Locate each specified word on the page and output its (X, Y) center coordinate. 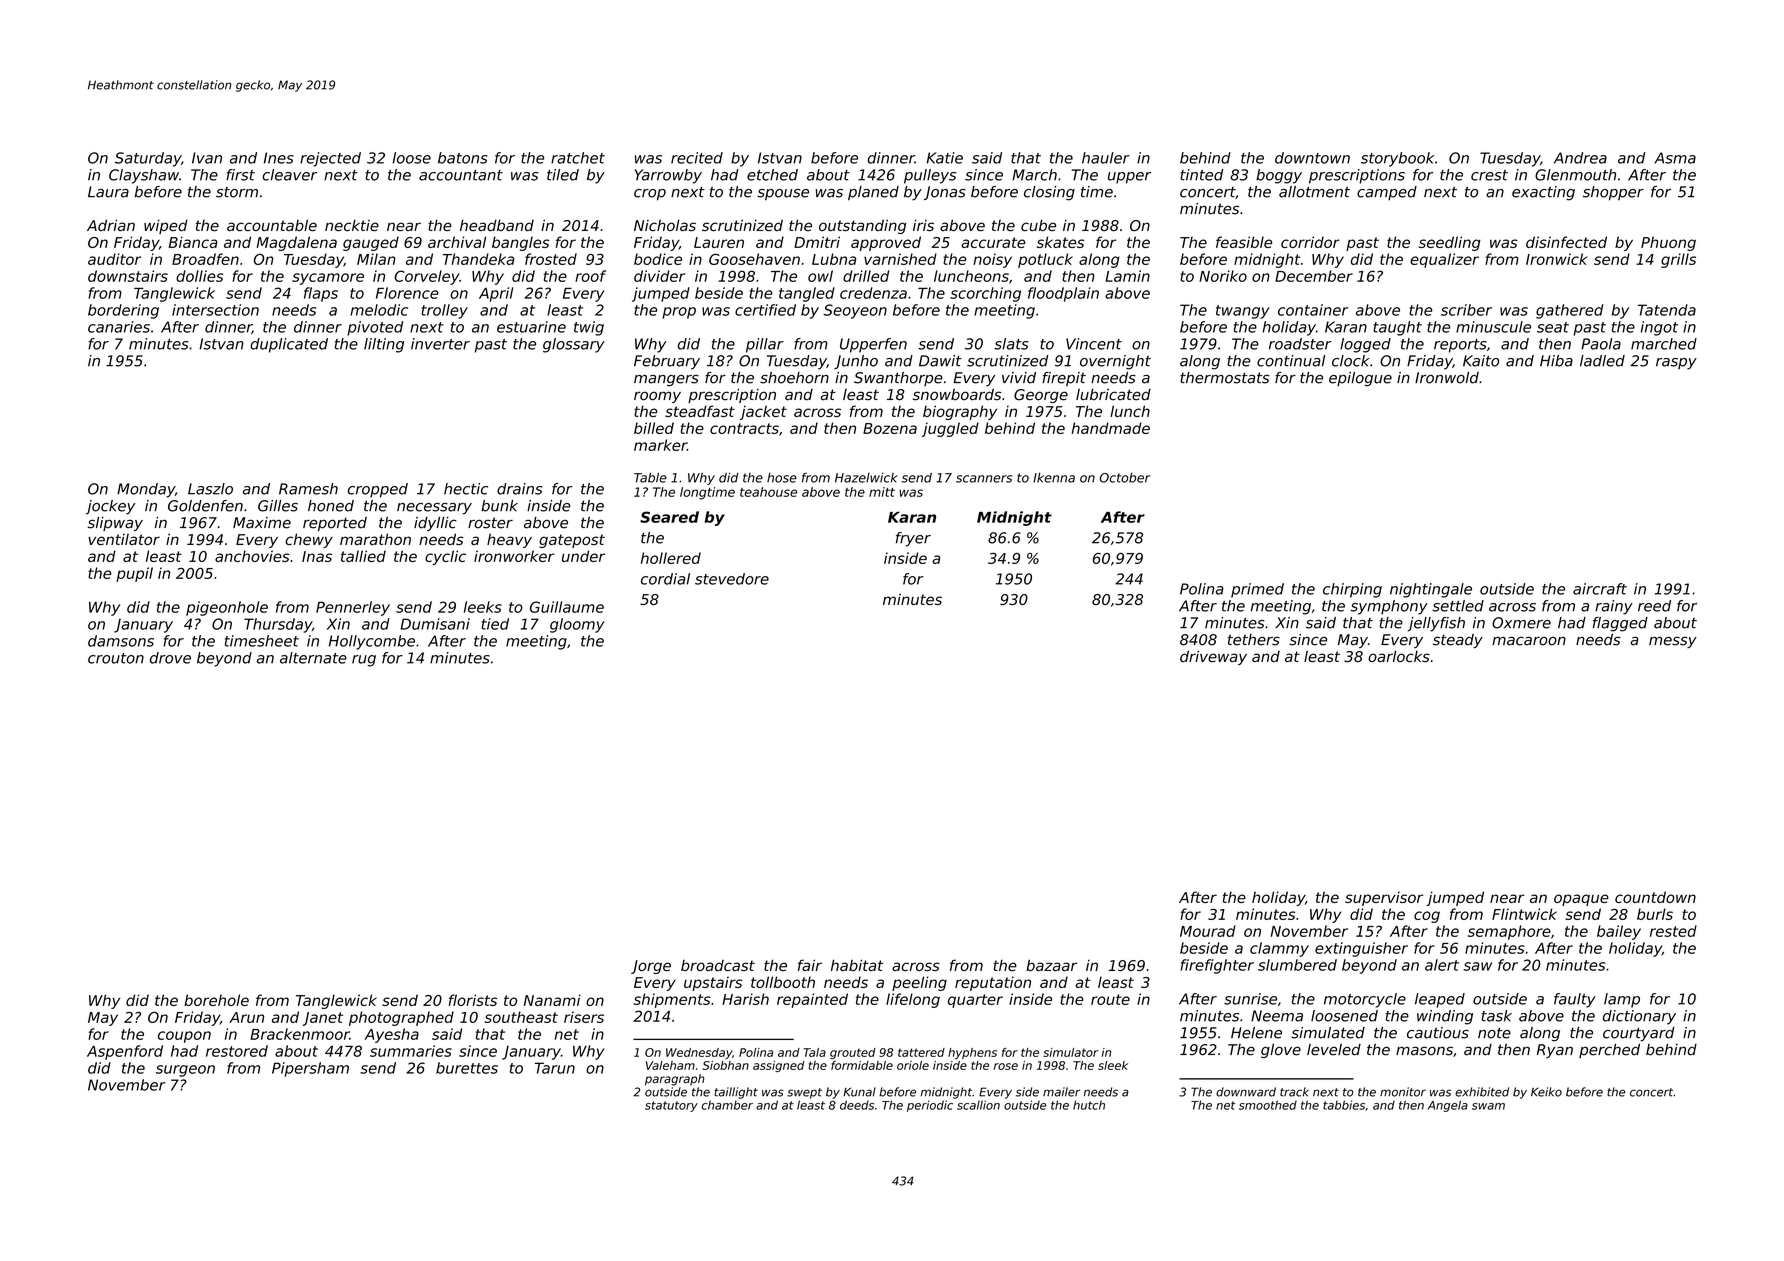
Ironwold (1447, 378)
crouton (116, 658)
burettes (467, 1068)
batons (463, 158)
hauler (1106, 158)
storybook (1397, 159)
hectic (466, 489)
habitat (857, 965)
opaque (1581, 900)
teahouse (768, 492)
